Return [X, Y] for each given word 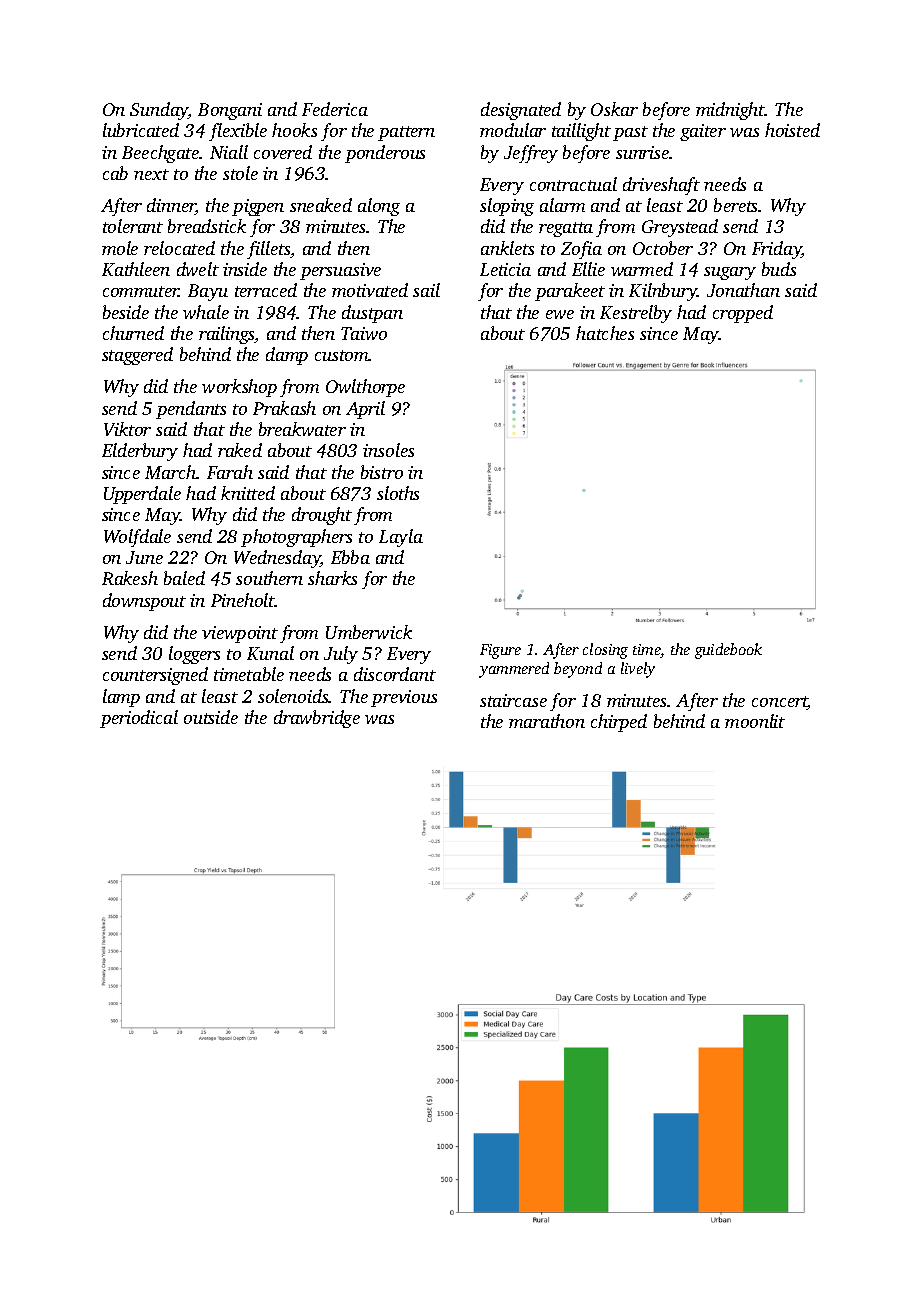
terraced [266, 290]
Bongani [230, 111]
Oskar [614, 109]
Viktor [127, 429]
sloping [507, 207]
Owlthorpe [365, 388]
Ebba [350, 557]
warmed [642, 269]
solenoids [293, 696]
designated [521, 111]
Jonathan [743, 290]
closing [605, 651]
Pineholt [243, 600]
